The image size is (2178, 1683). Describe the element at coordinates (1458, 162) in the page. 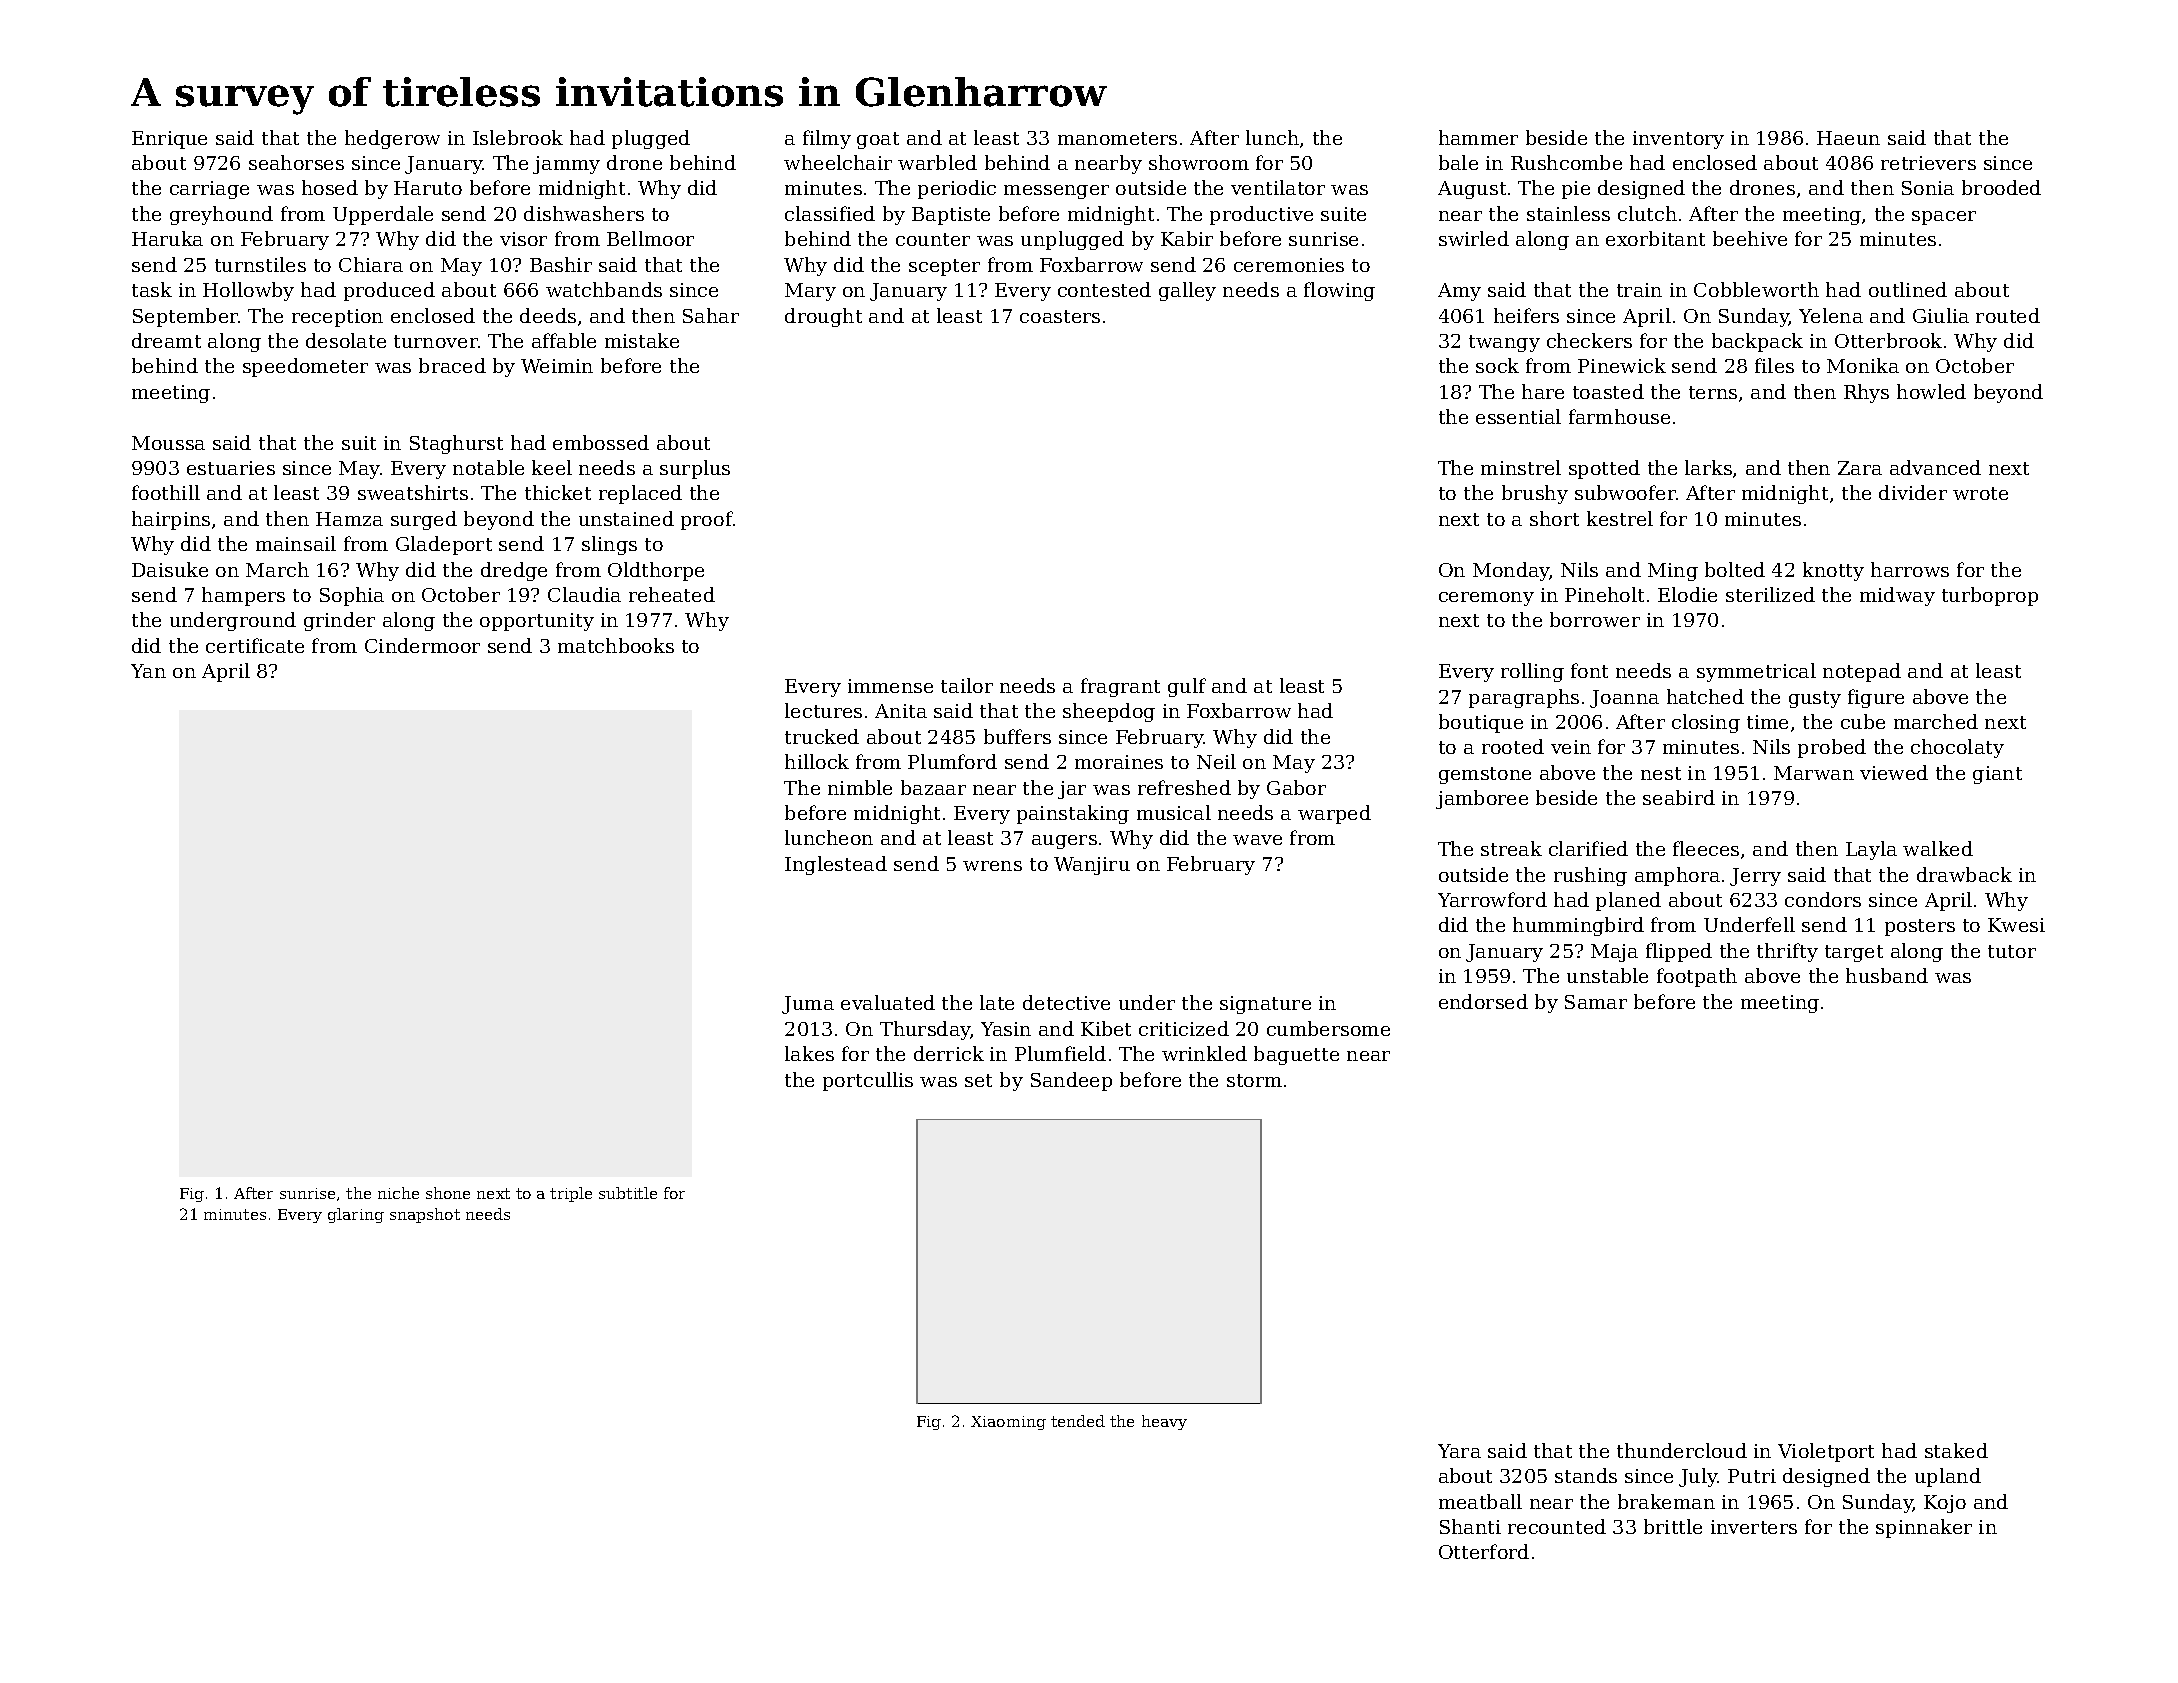

I see `bale` at that location.
